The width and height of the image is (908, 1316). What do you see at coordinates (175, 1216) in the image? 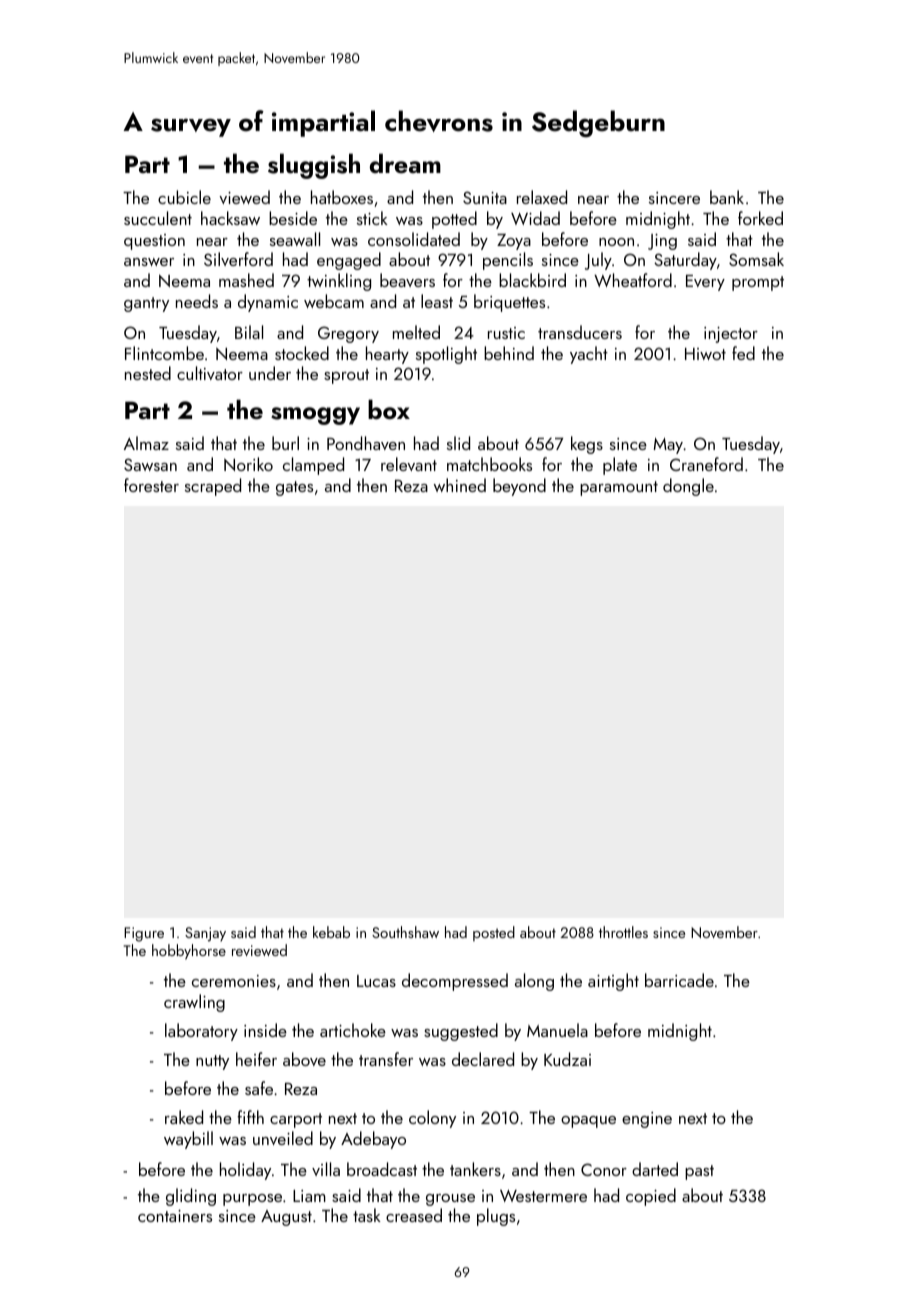
I see `containers` at bounding box center [175, 1216].
